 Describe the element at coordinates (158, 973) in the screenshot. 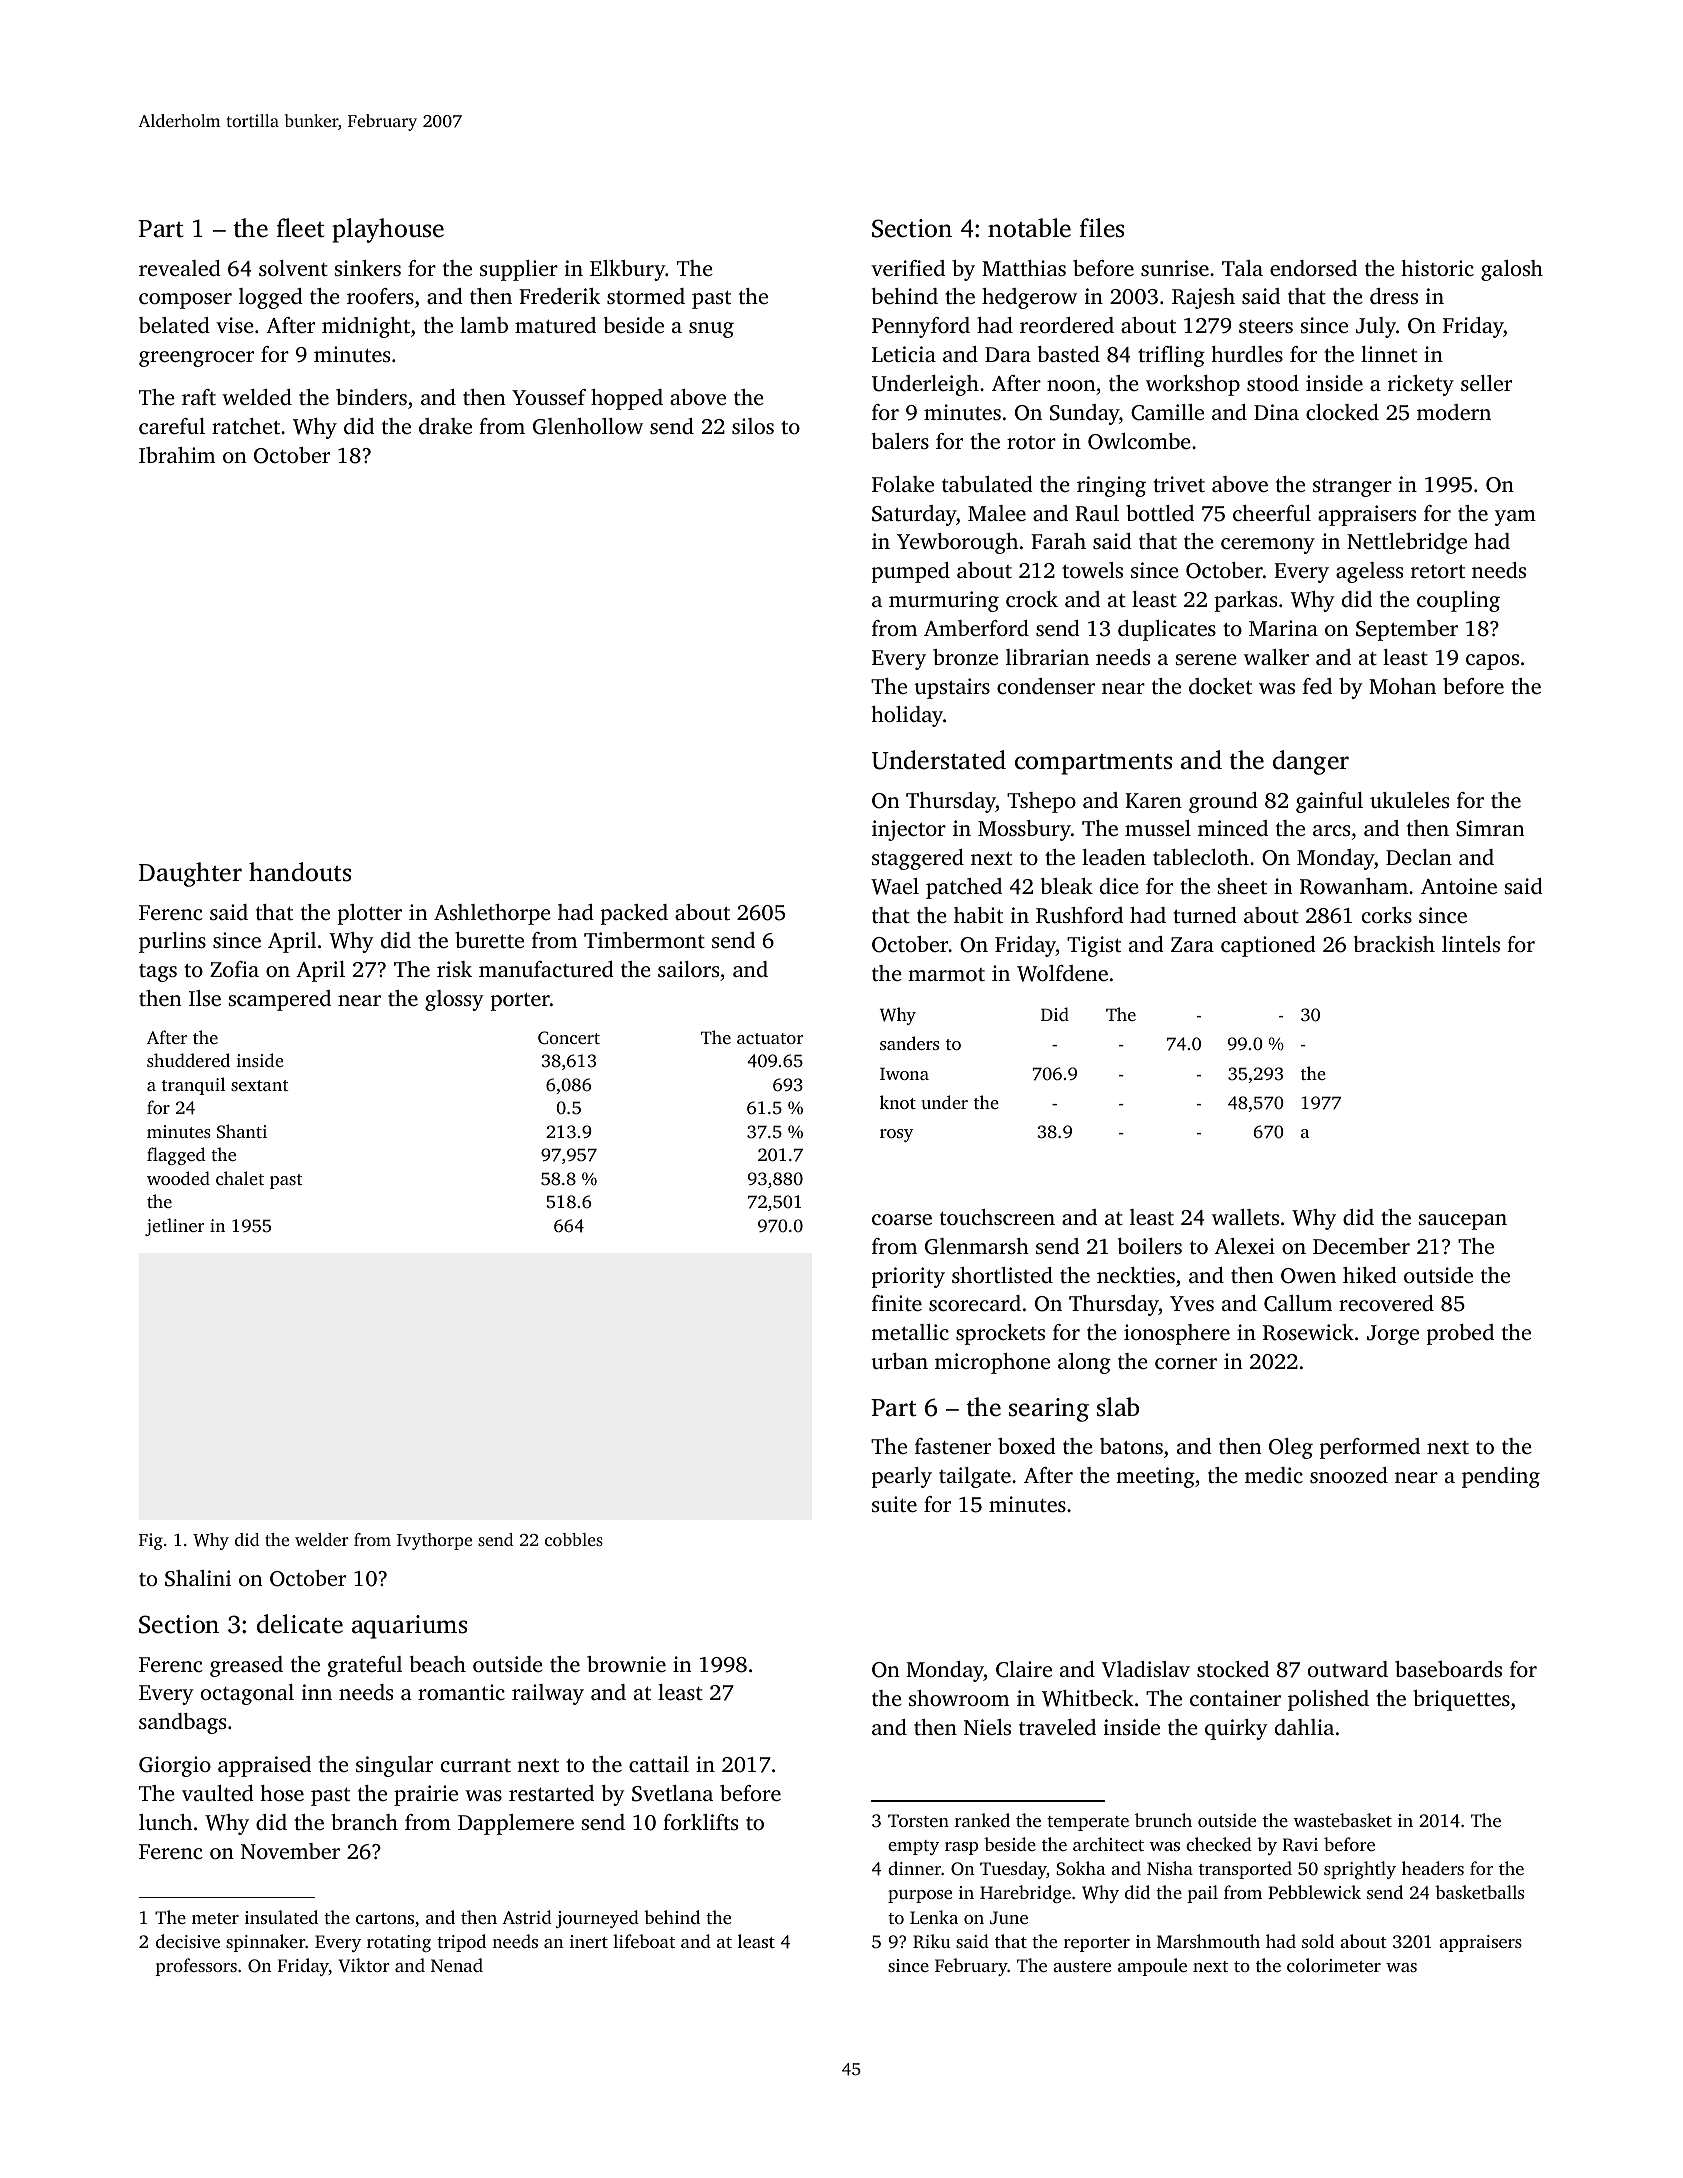

I see `tags` at that location.
